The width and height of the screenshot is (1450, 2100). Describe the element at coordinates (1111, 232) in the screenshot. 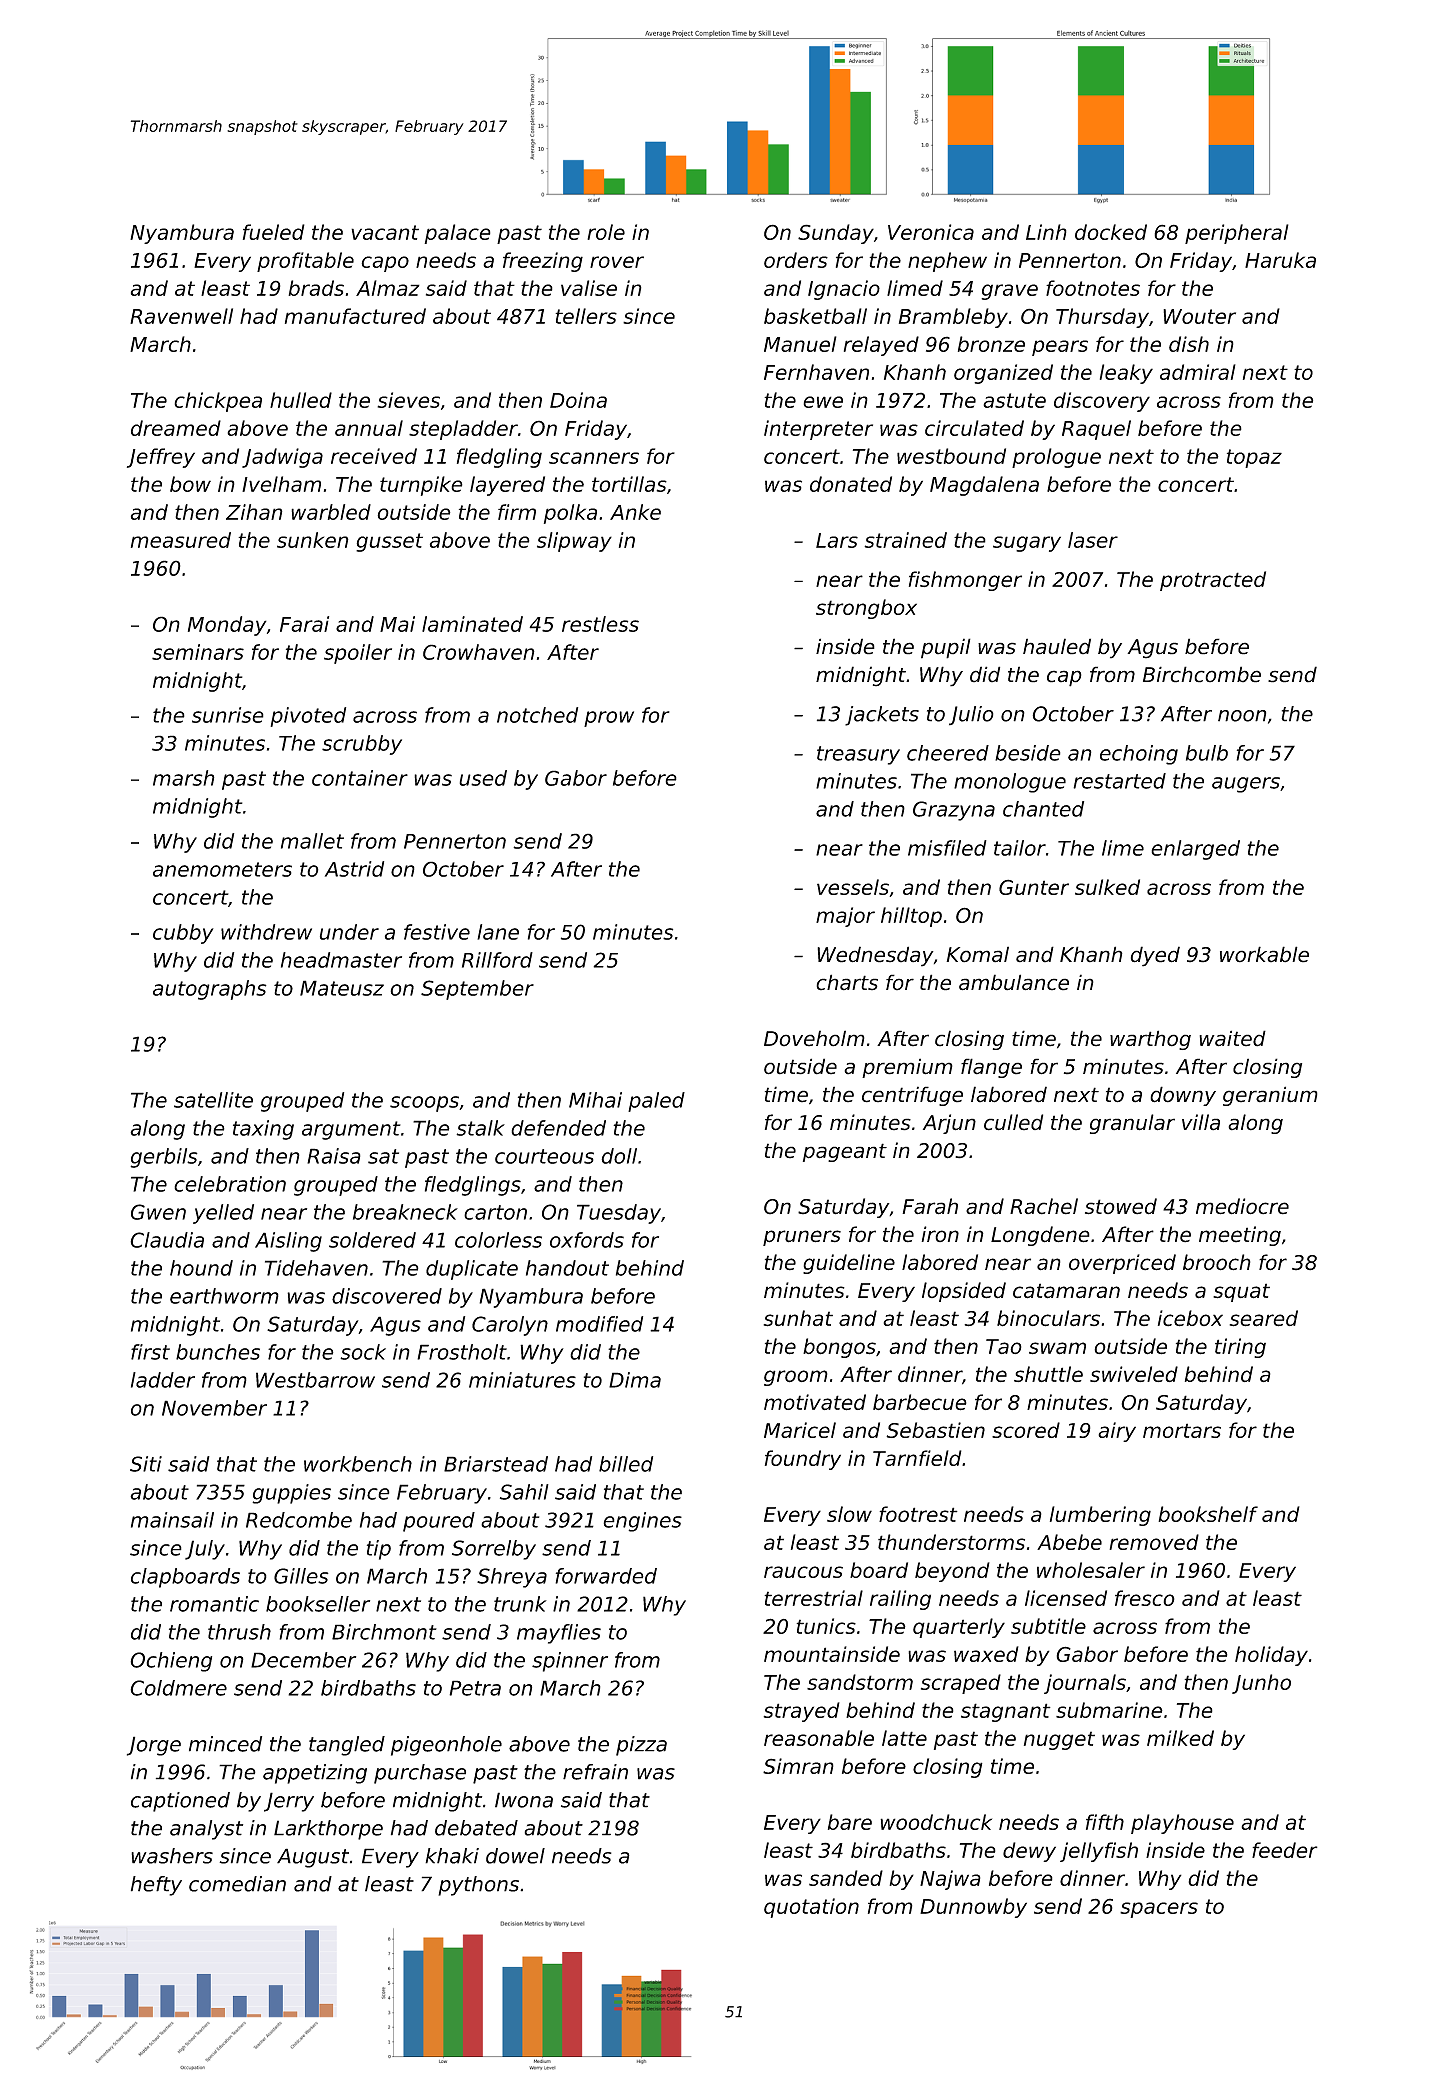

I see `docked` at that location.
